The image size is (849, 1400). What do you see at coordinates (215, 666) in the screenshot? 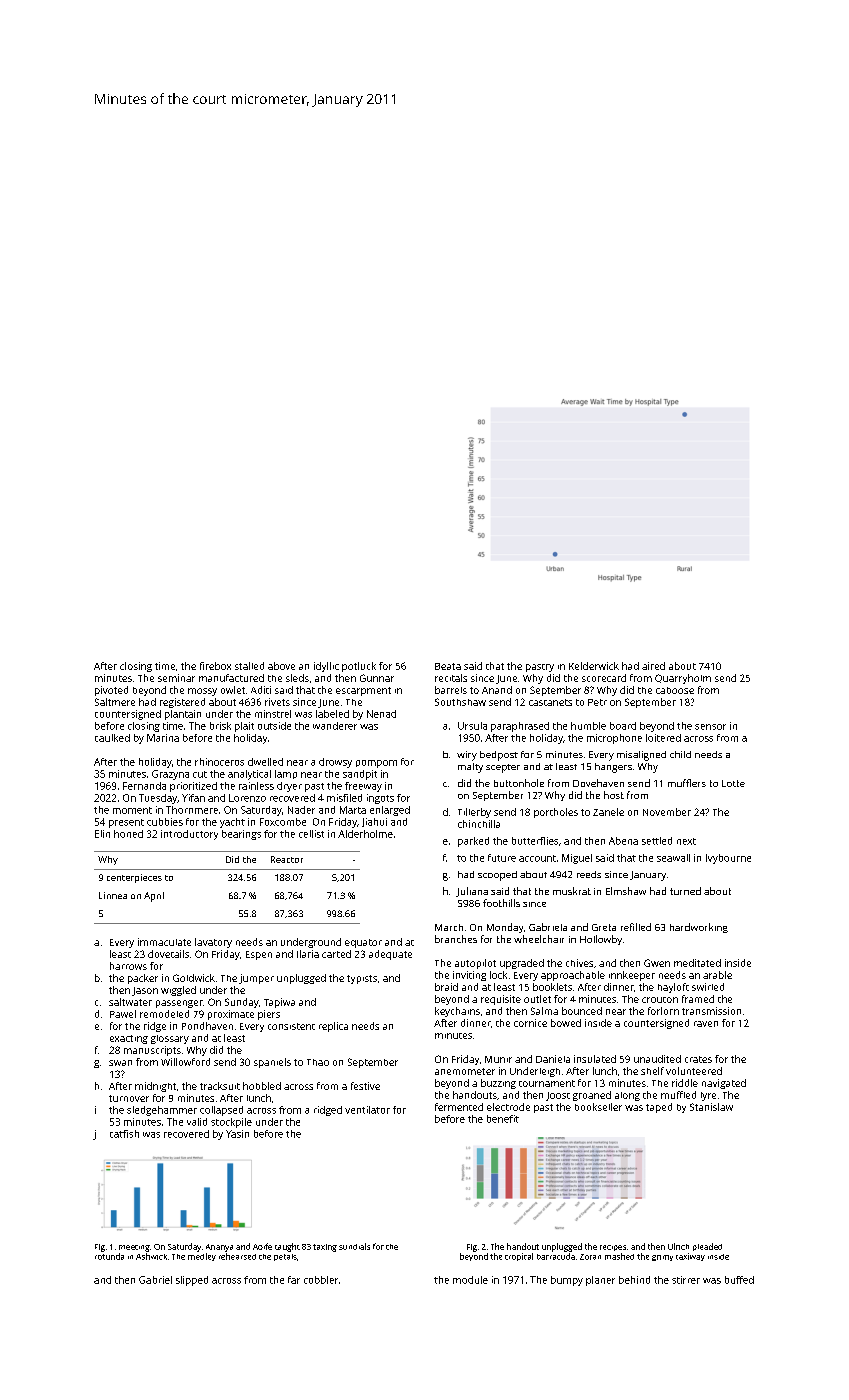
I see `firebox` at bounding box center [215, 666].
